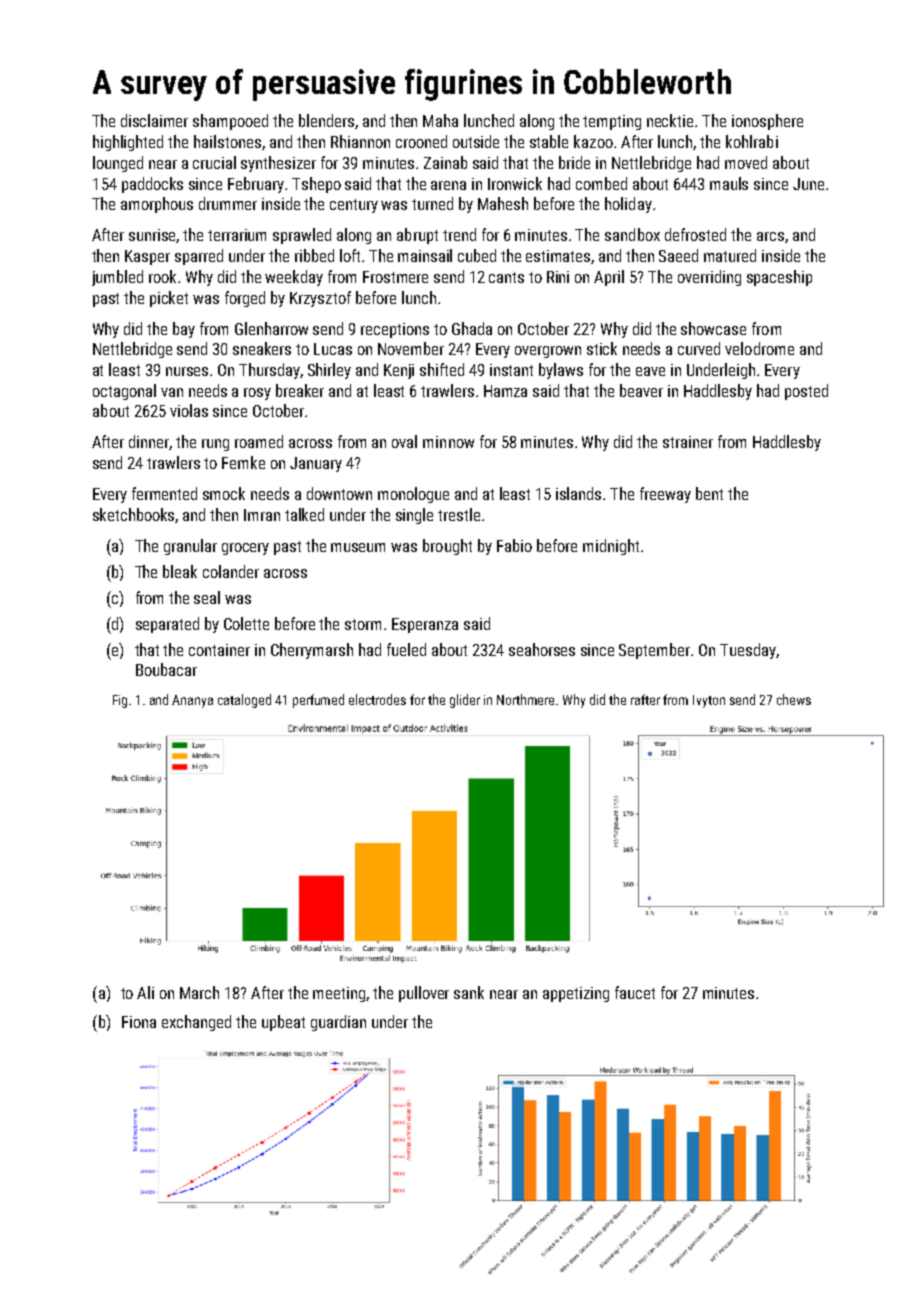 This screenshot has height=1308, width=924. What do you see at coordinates (611, 547) in the screenshot?
I see `midnight` at bounding box center [611, 547].
